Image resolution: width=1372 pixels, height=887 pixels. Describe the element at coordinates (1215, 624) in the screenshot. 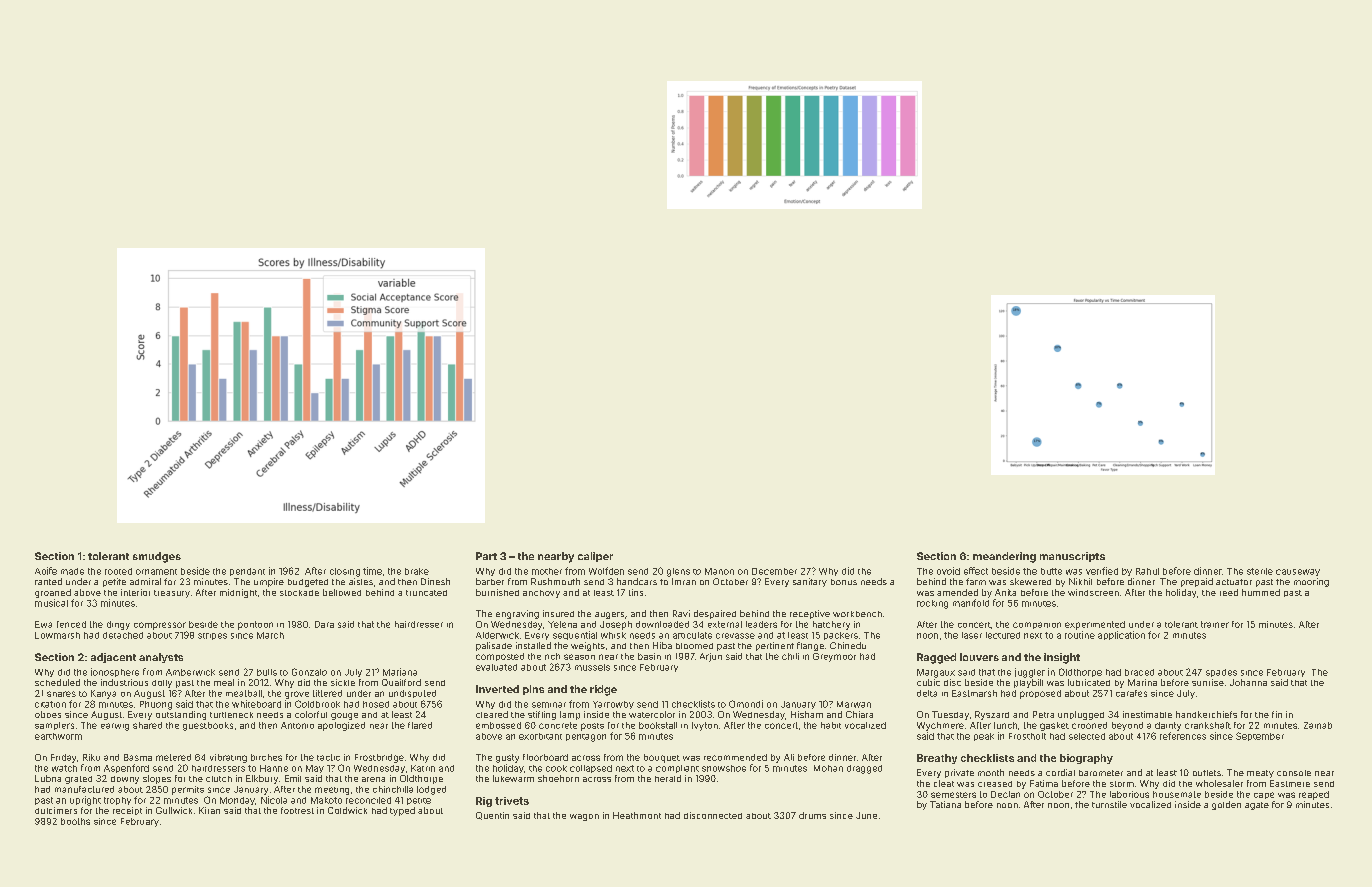

I see `trainer` at that location.
